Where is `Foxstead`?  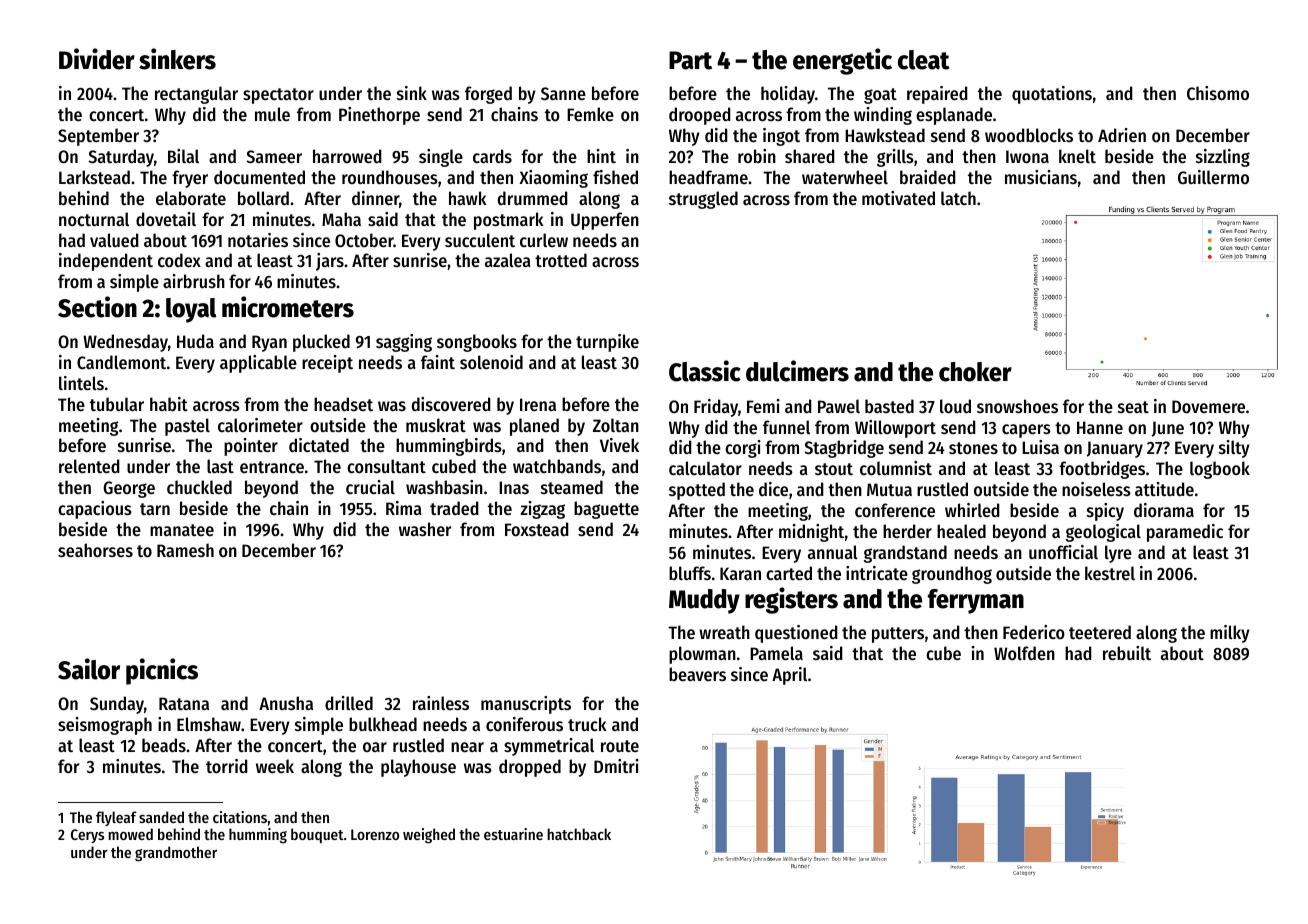 Foxstead is located at coordinates (537, 529).
